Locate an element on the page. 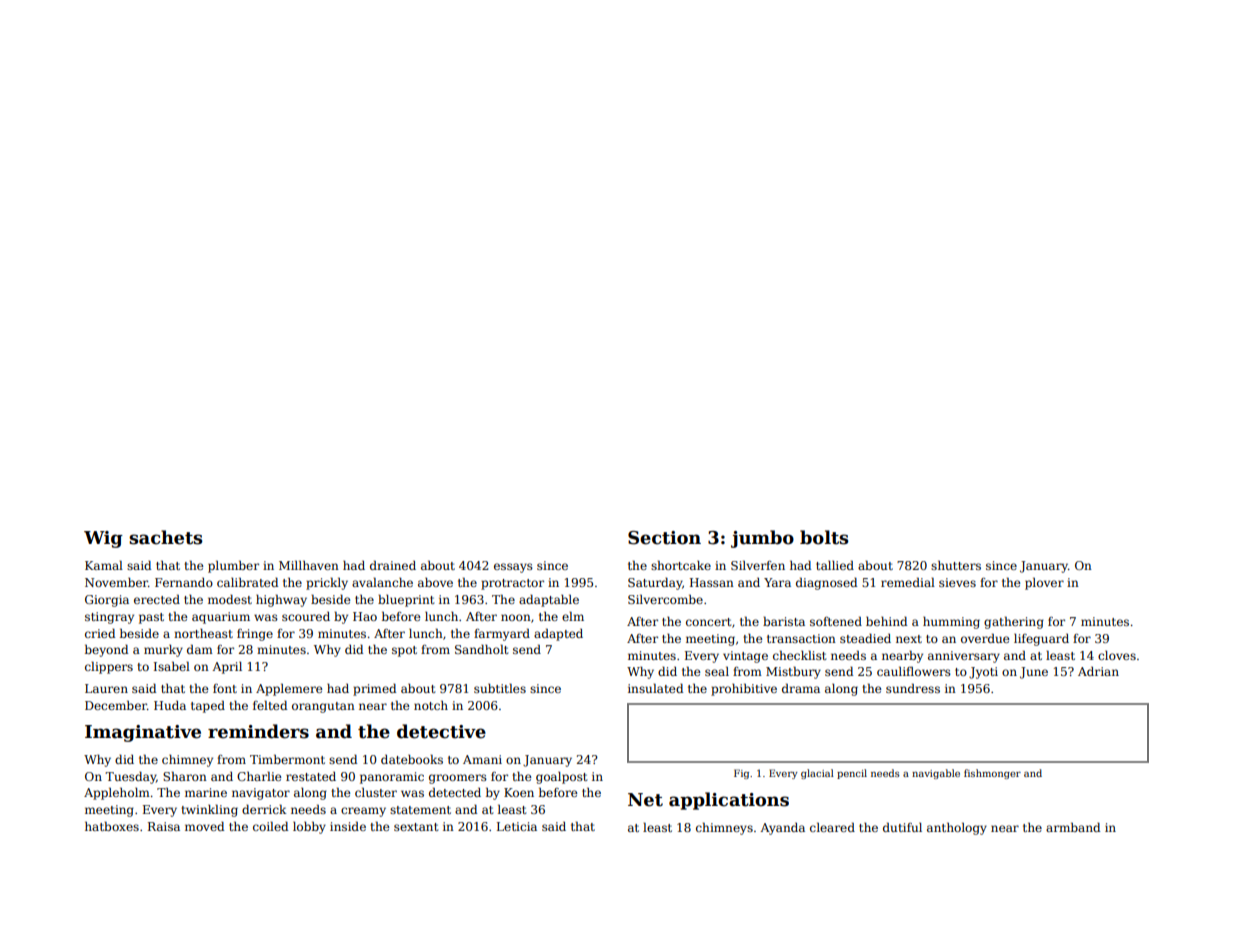 This document has height=952, width=1233. bolts is located at coordinates (824, 537).
